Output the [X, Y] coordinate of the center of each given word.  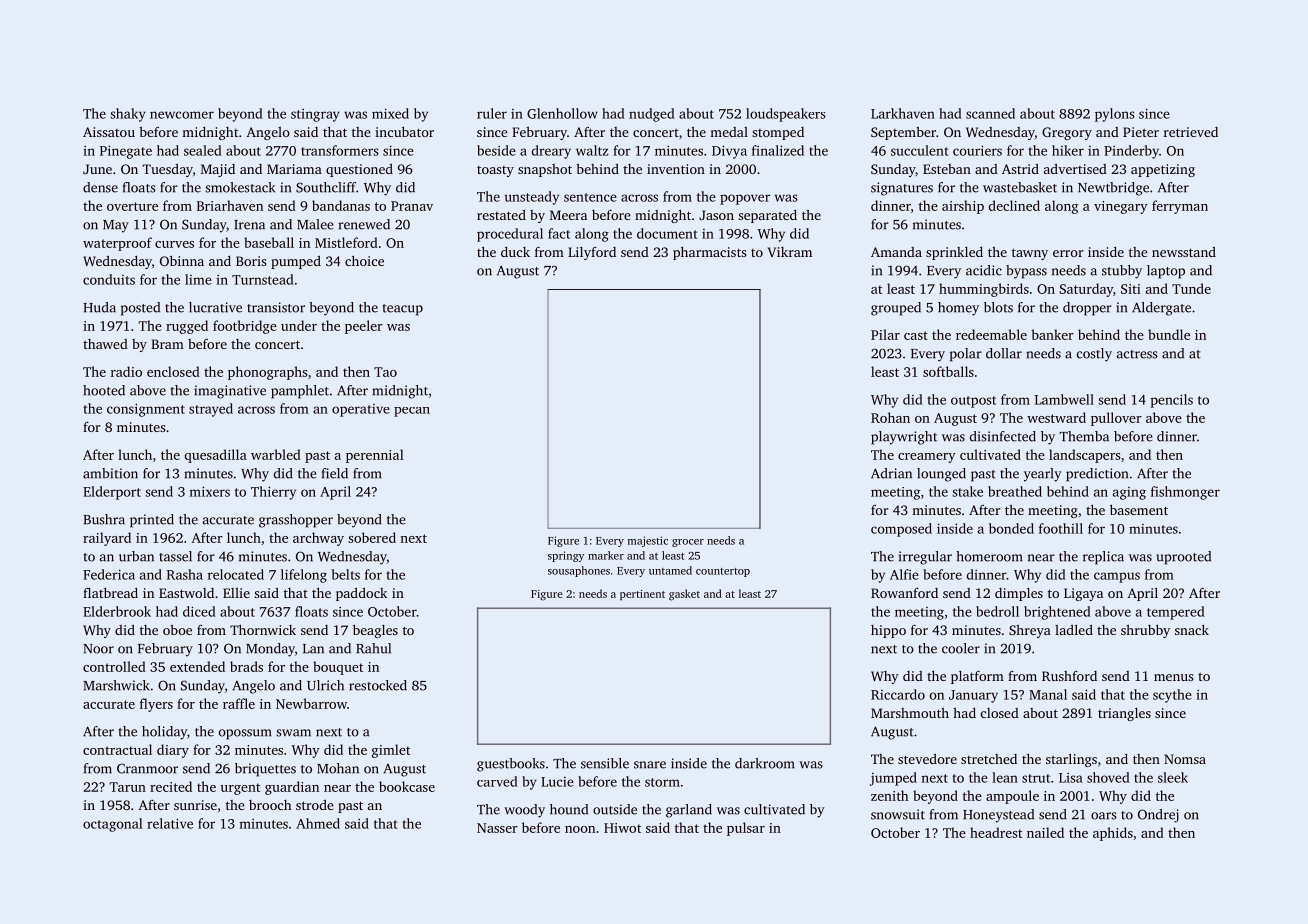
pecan [412, 412]
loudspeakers [786, 115]
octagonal [113, 825]
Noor [98, 649]
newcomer [182, 115]
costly [1094, 355]
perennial [375, 456]
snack [1192, 629]
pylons [1115, 115]
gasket [684, 595]
